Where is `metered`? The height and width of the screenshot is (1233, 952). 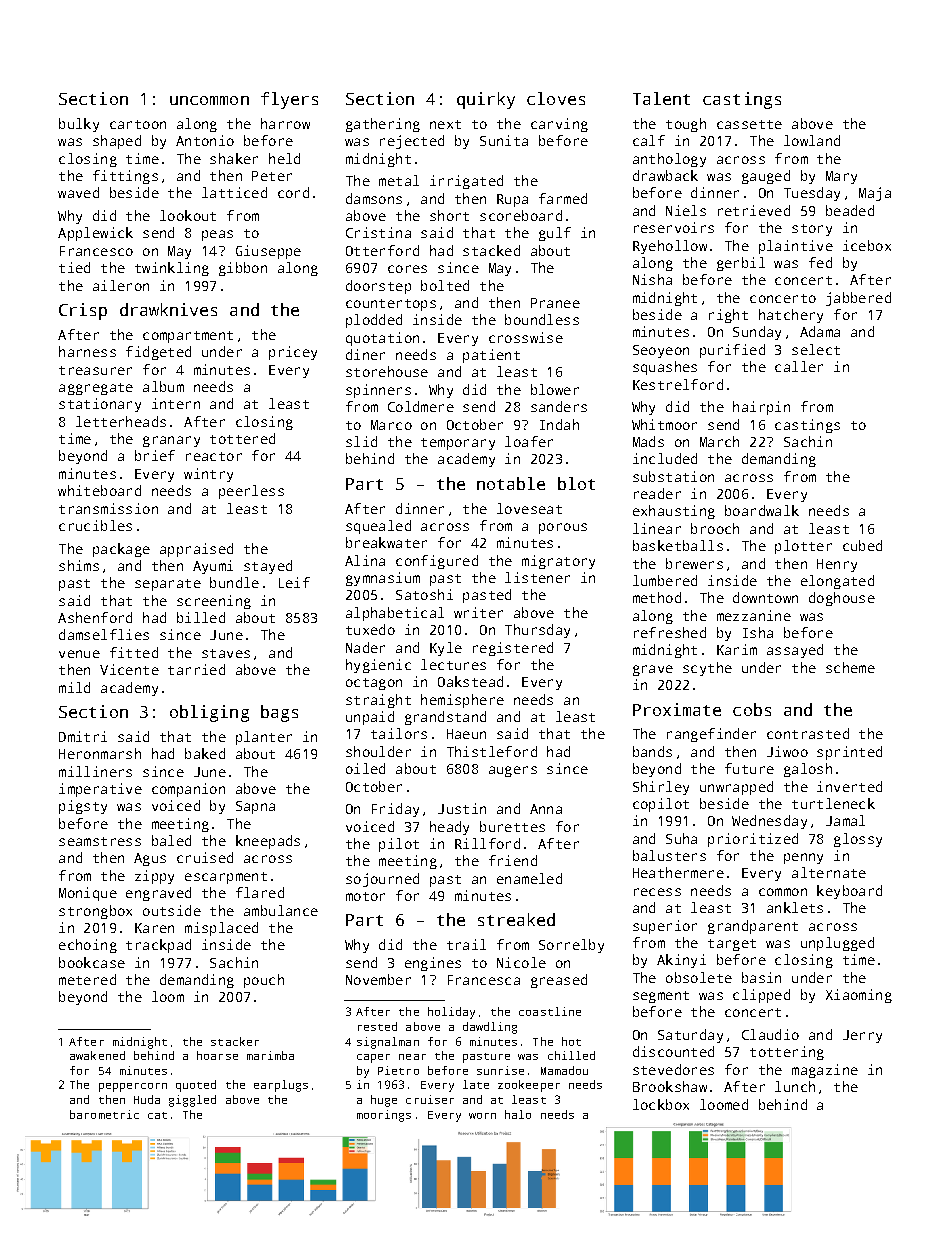
metered is located at coordinates (87, 979).
